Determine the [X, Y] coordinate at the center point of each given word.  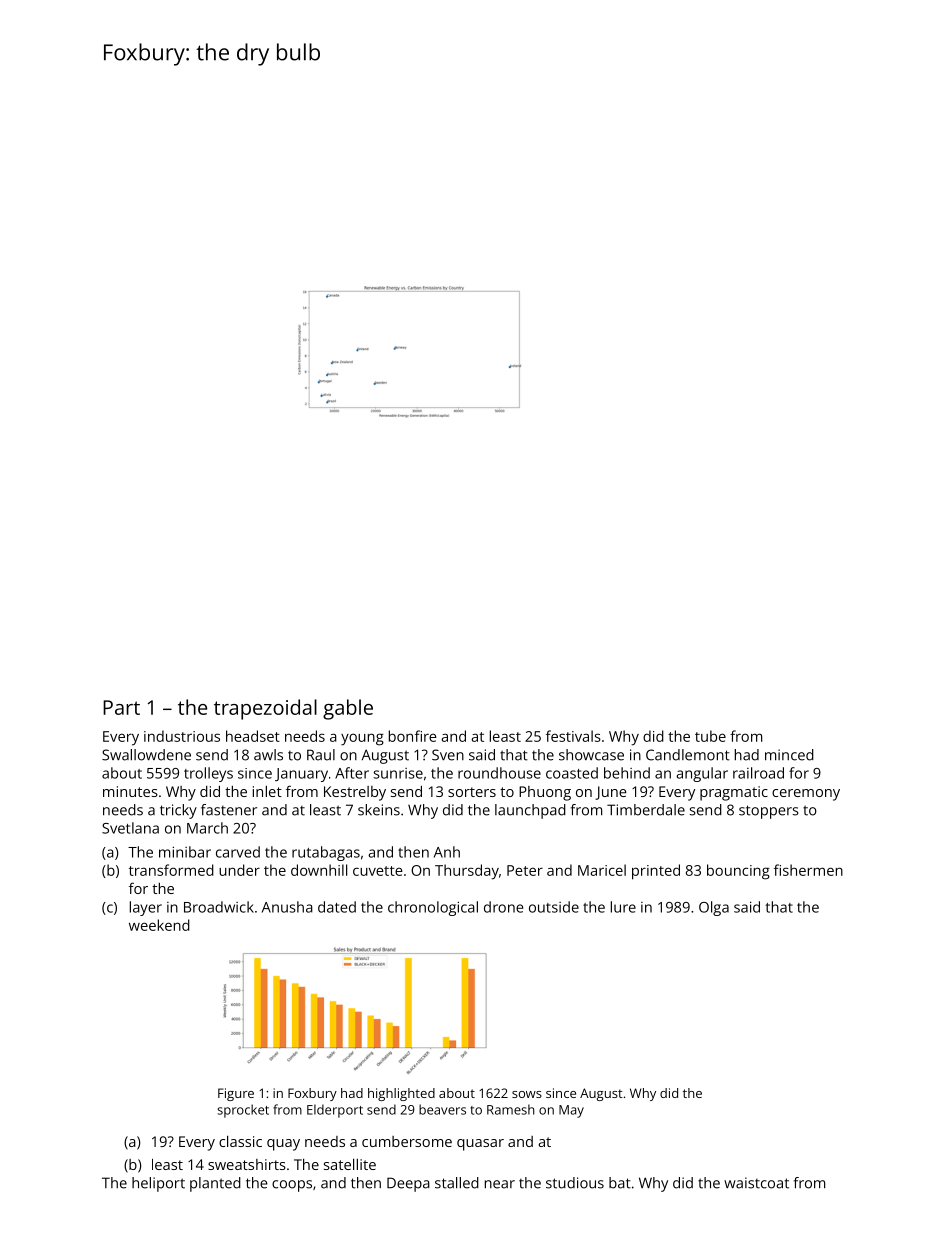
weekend [159, 925]
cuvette [378, 871]
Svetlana [130, 828]
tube [710, 736]
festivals [573, 736]
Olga [714, 908]
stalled [457, 1183]
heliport [158, 1184]
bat [620, 1183]
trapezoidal [265, 709]
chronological [433, 908]
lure [623, 907]
